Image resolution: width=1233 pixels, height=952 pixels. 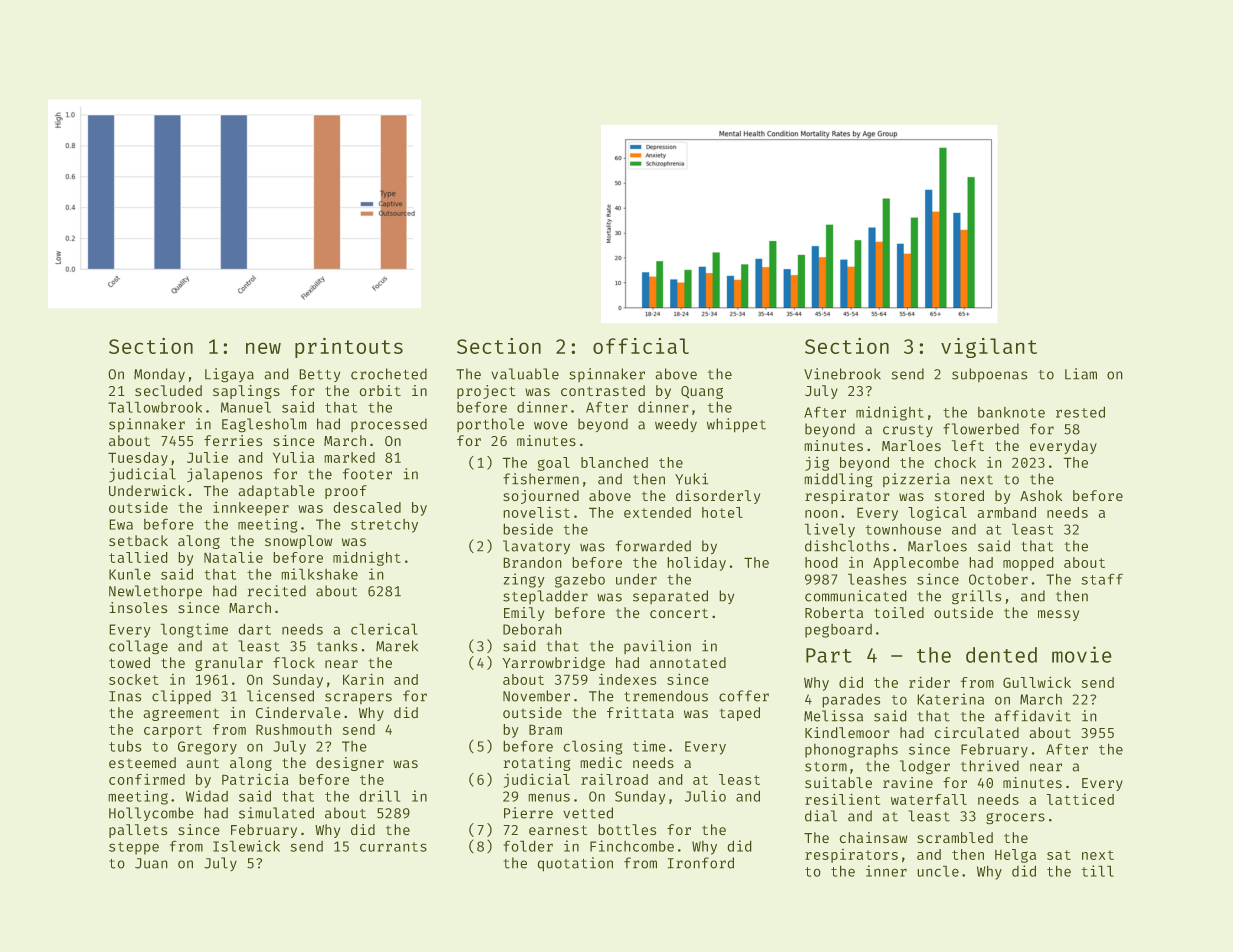 I want to click on Yuki, so click(x=691, y=479).
